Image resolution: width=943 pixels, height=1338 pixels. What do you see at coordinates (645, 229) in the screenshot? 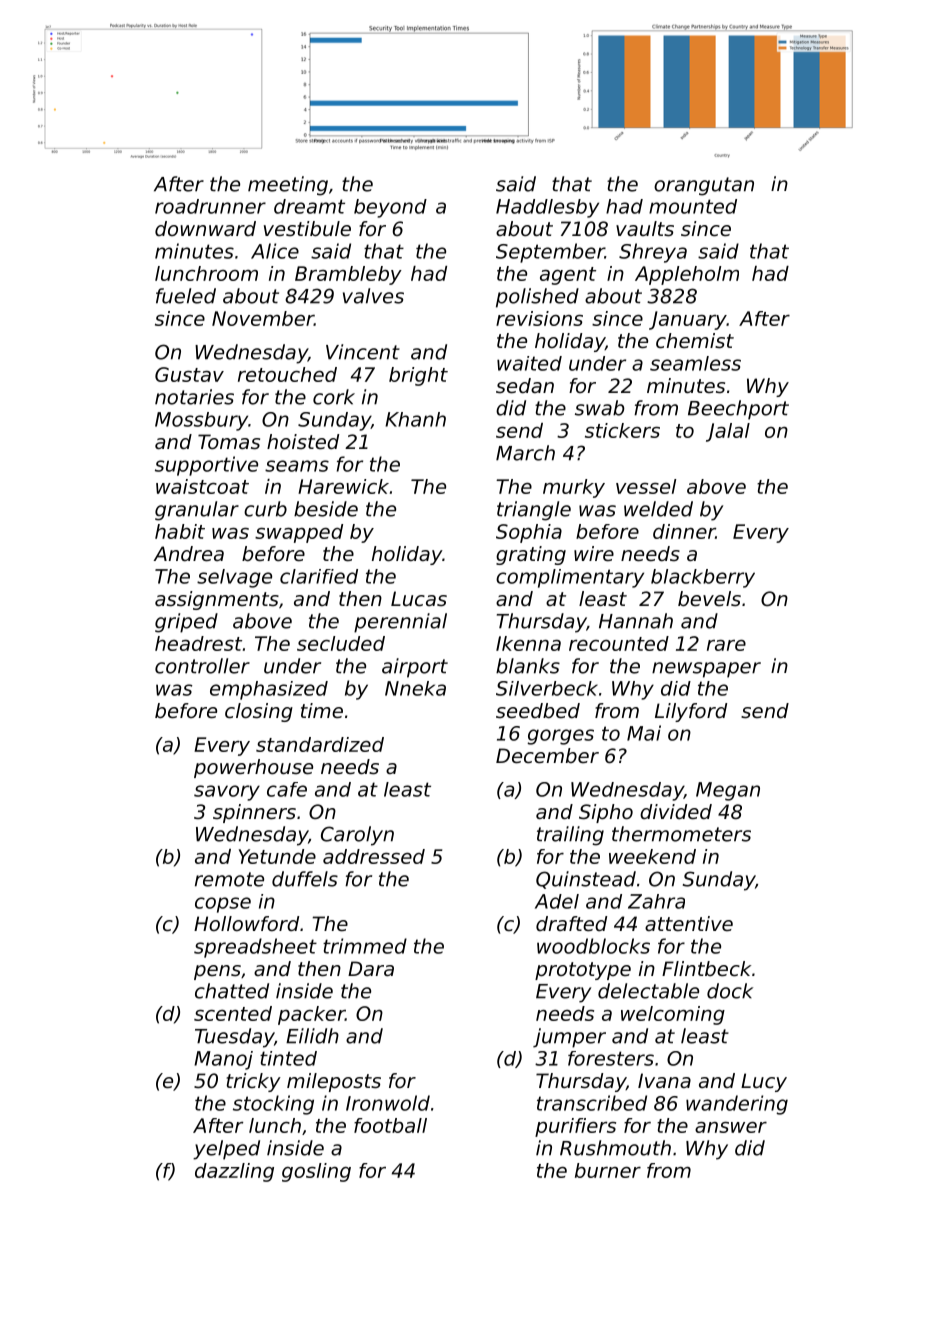
I see `vaults` at bounding box center [645, 229].
